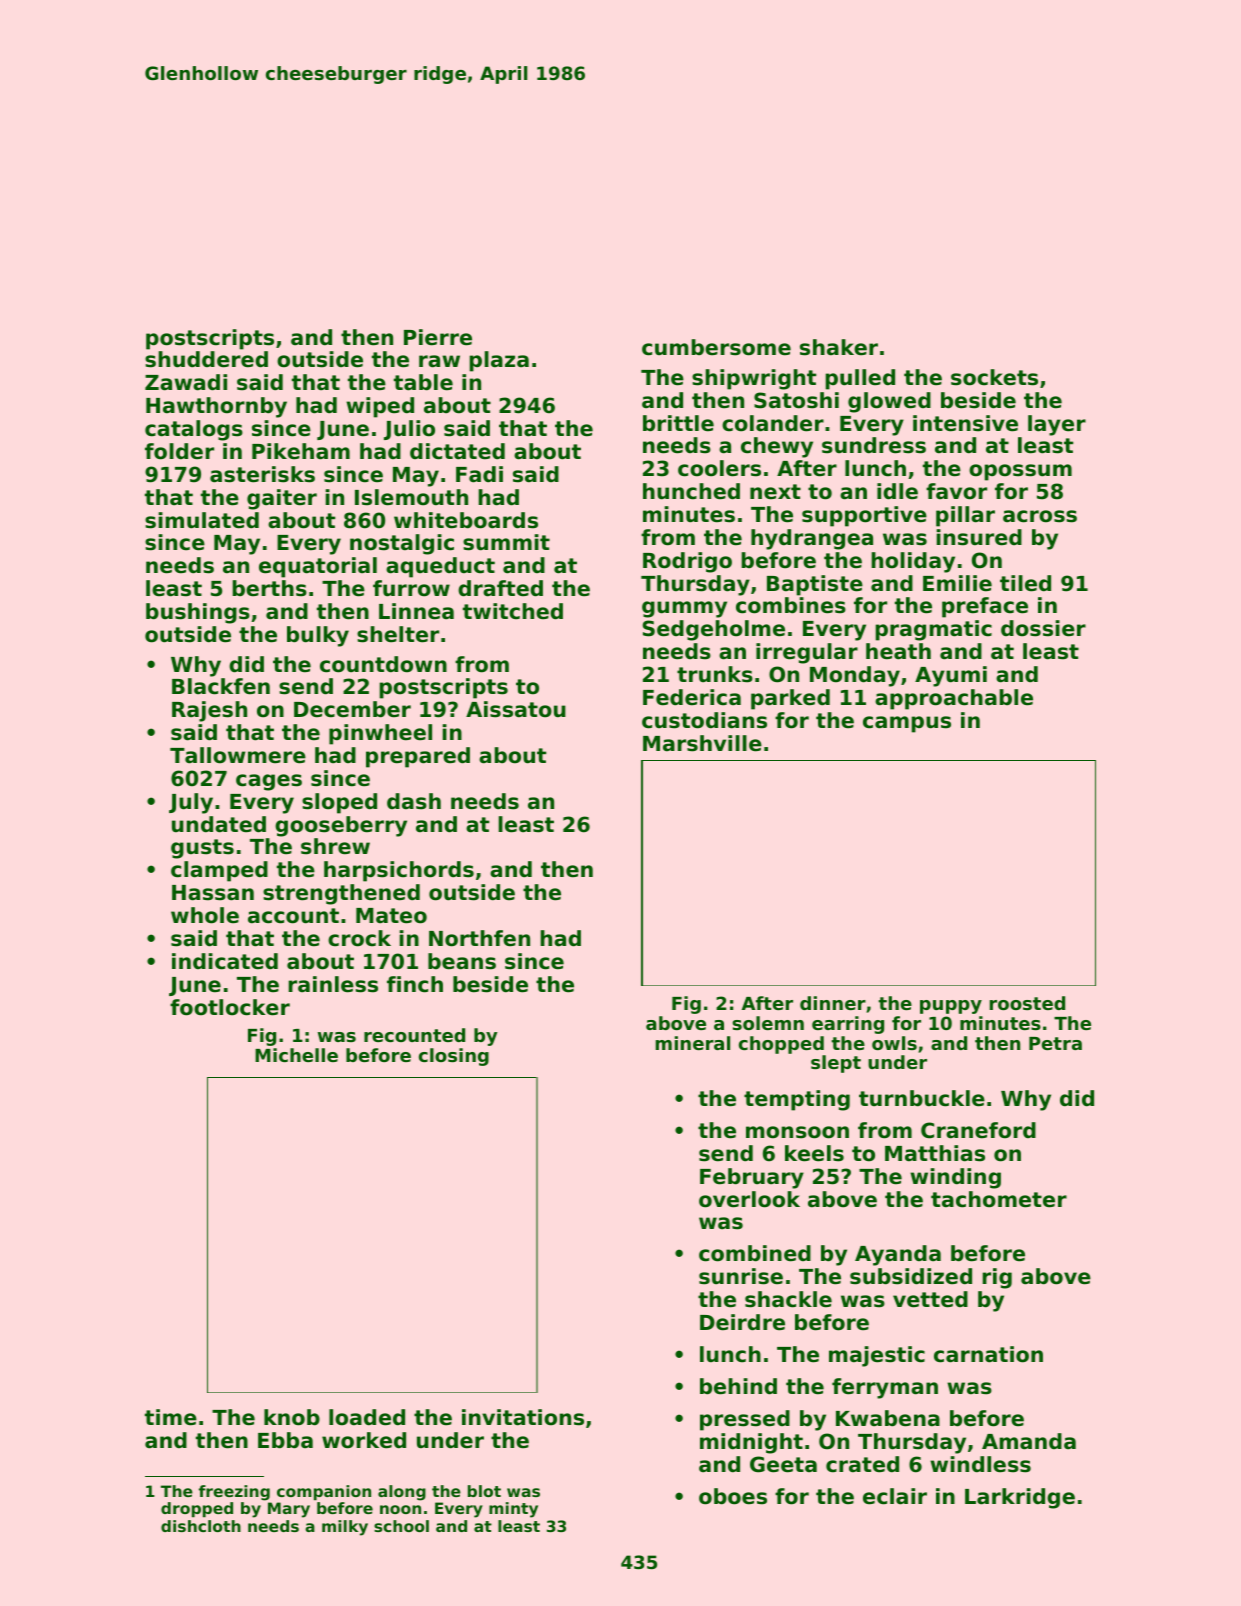 The image size is (1241, 1606). Describe the element at coordinates (205, 915) in the screenshot. I see `whole` at that location.
